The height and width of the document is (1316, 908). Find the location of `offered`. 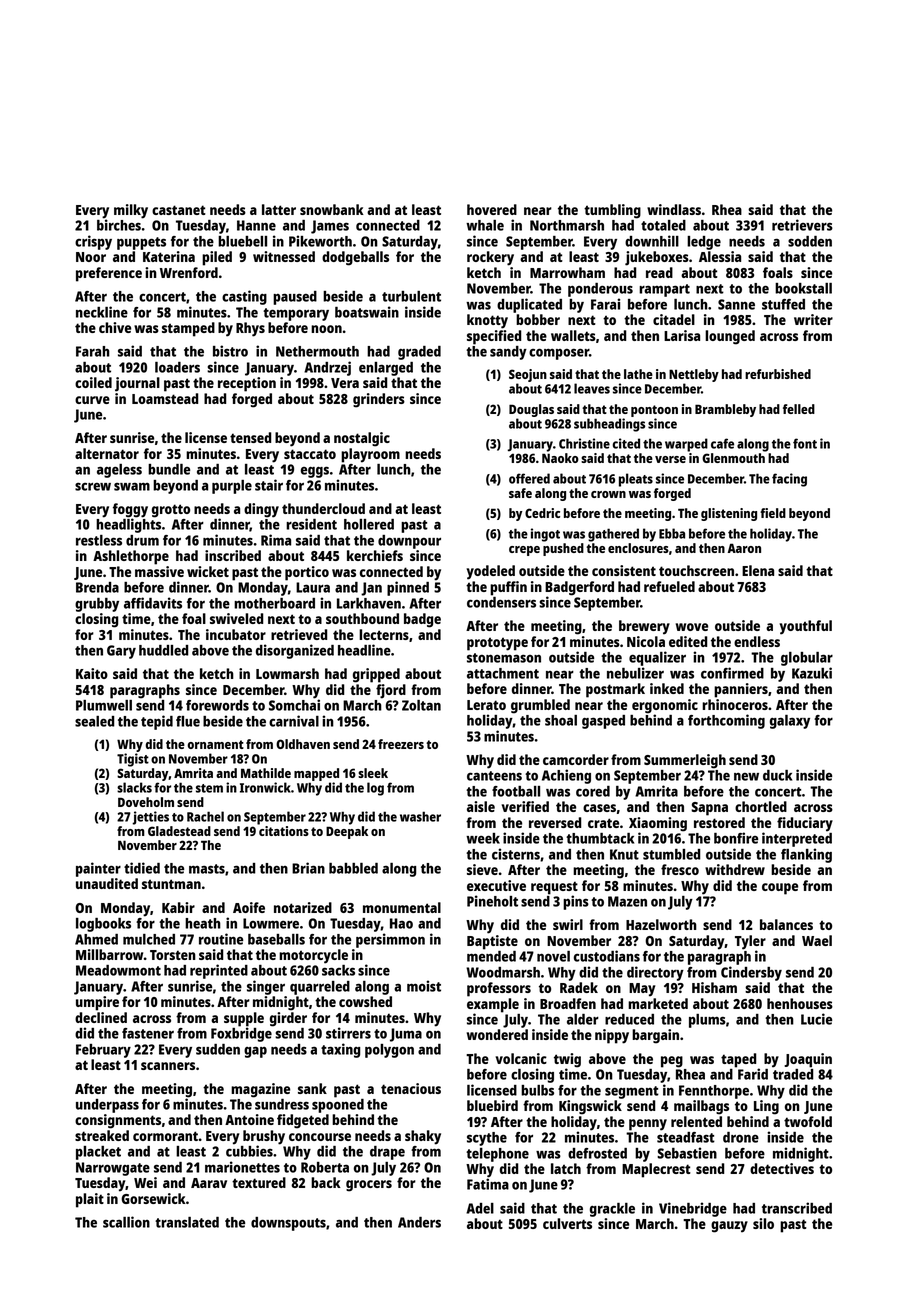

offered is located at coordinates (529, 478).
